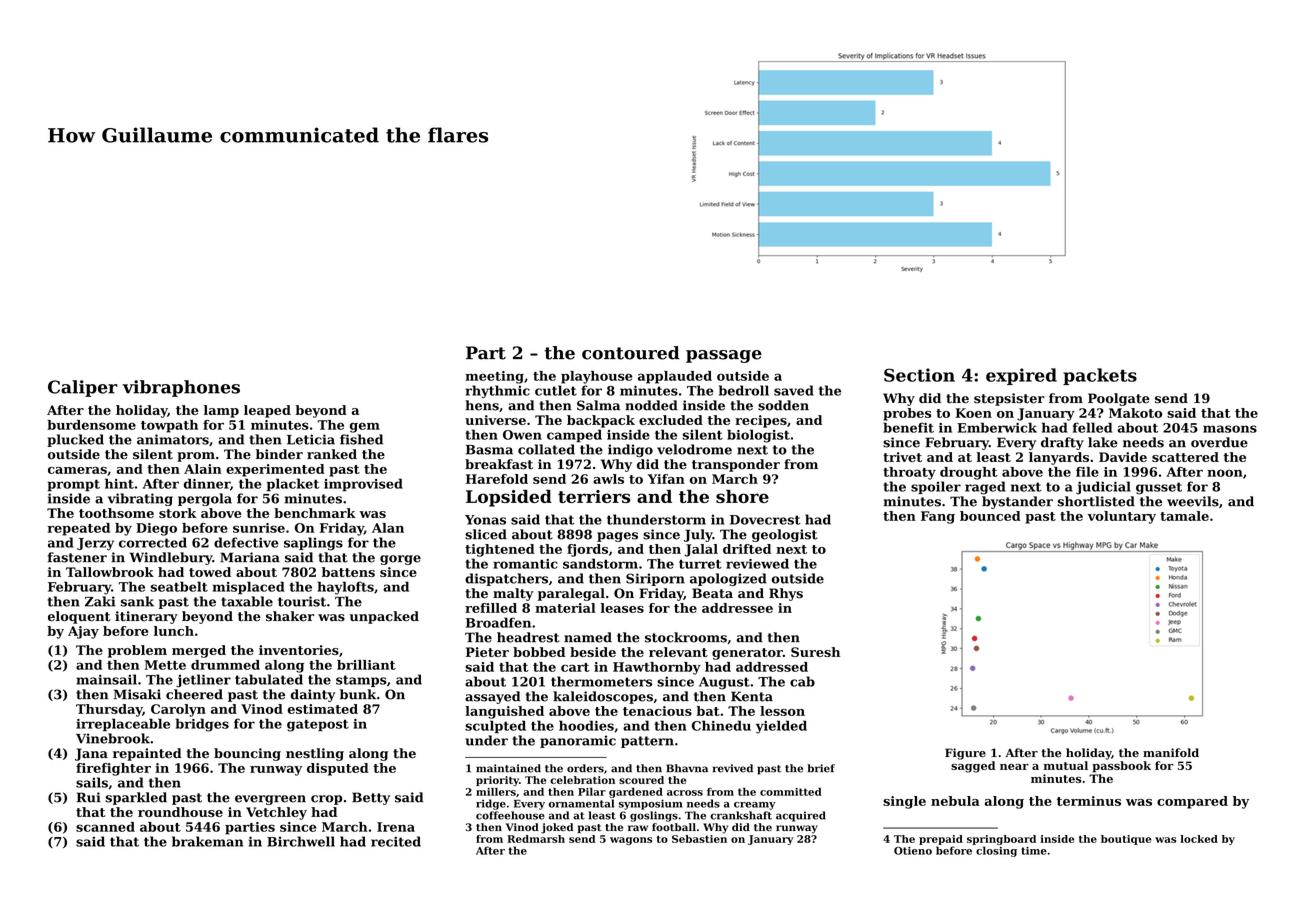  What do you see at coordinates (301, 841) in the screenshot?
I see `Birchwell` at bounding box center [301, 841].
